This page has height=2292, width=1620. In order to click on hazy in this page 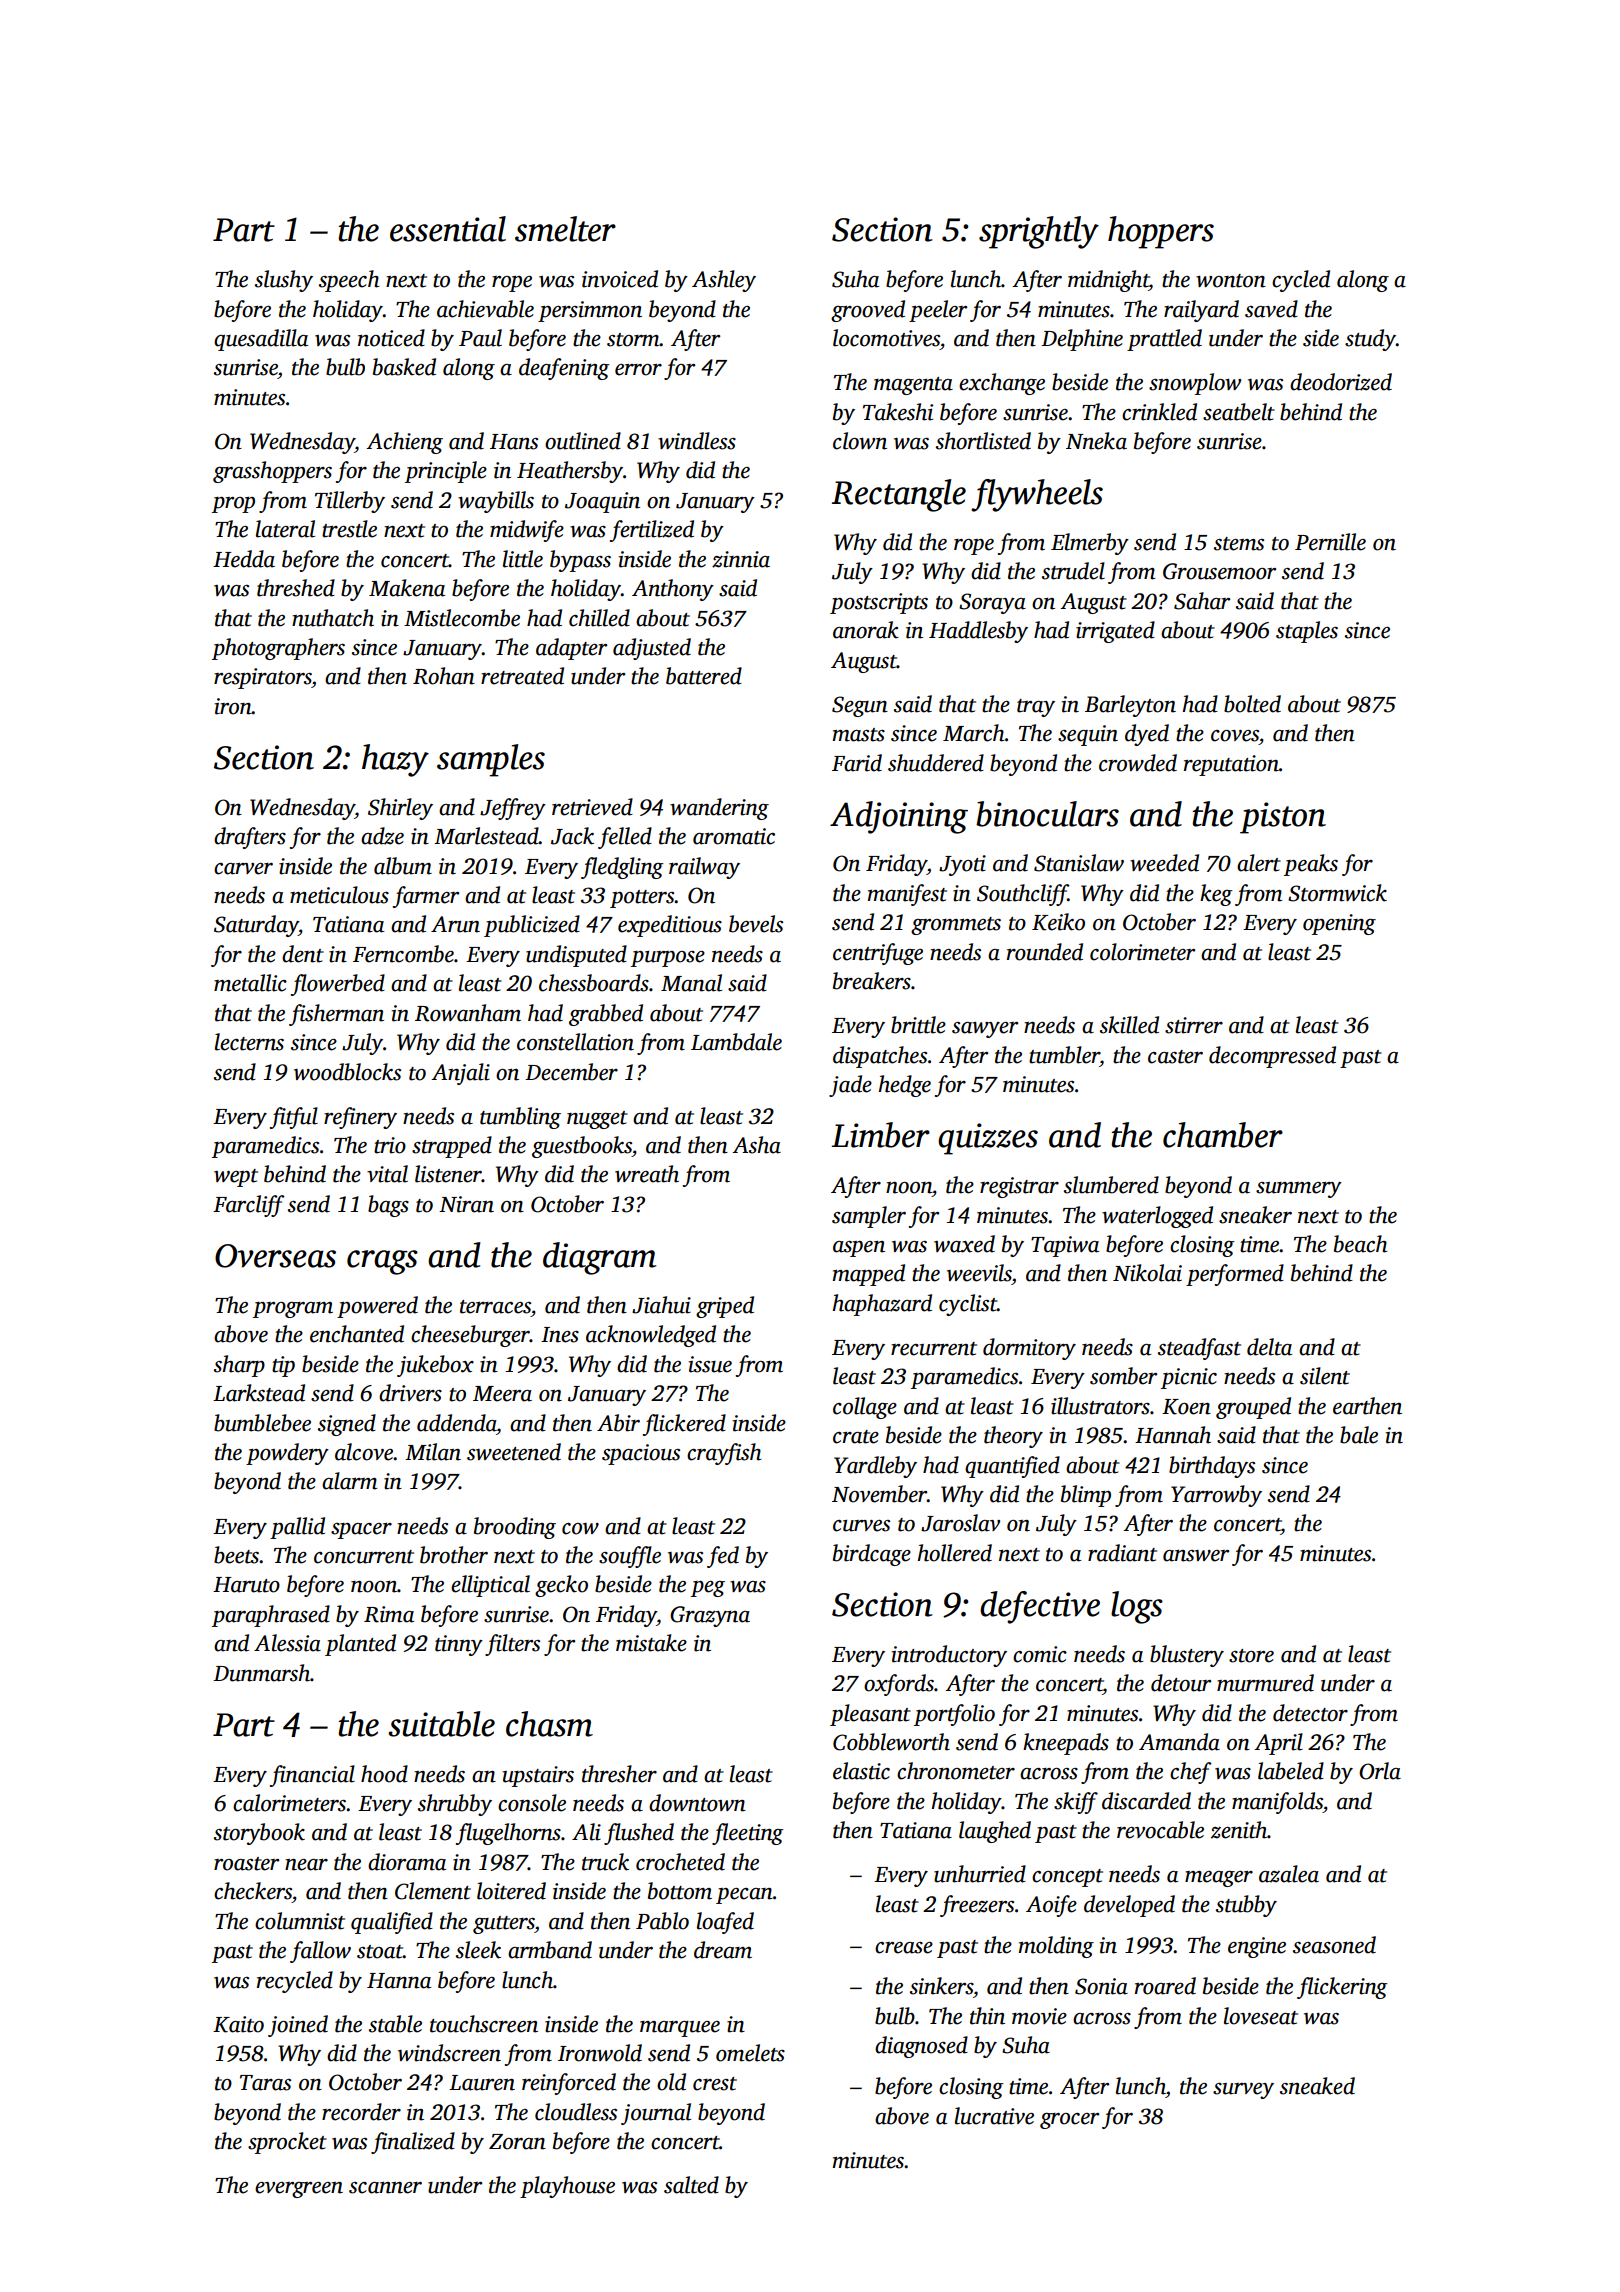, I will do `click(395, 760)`.
